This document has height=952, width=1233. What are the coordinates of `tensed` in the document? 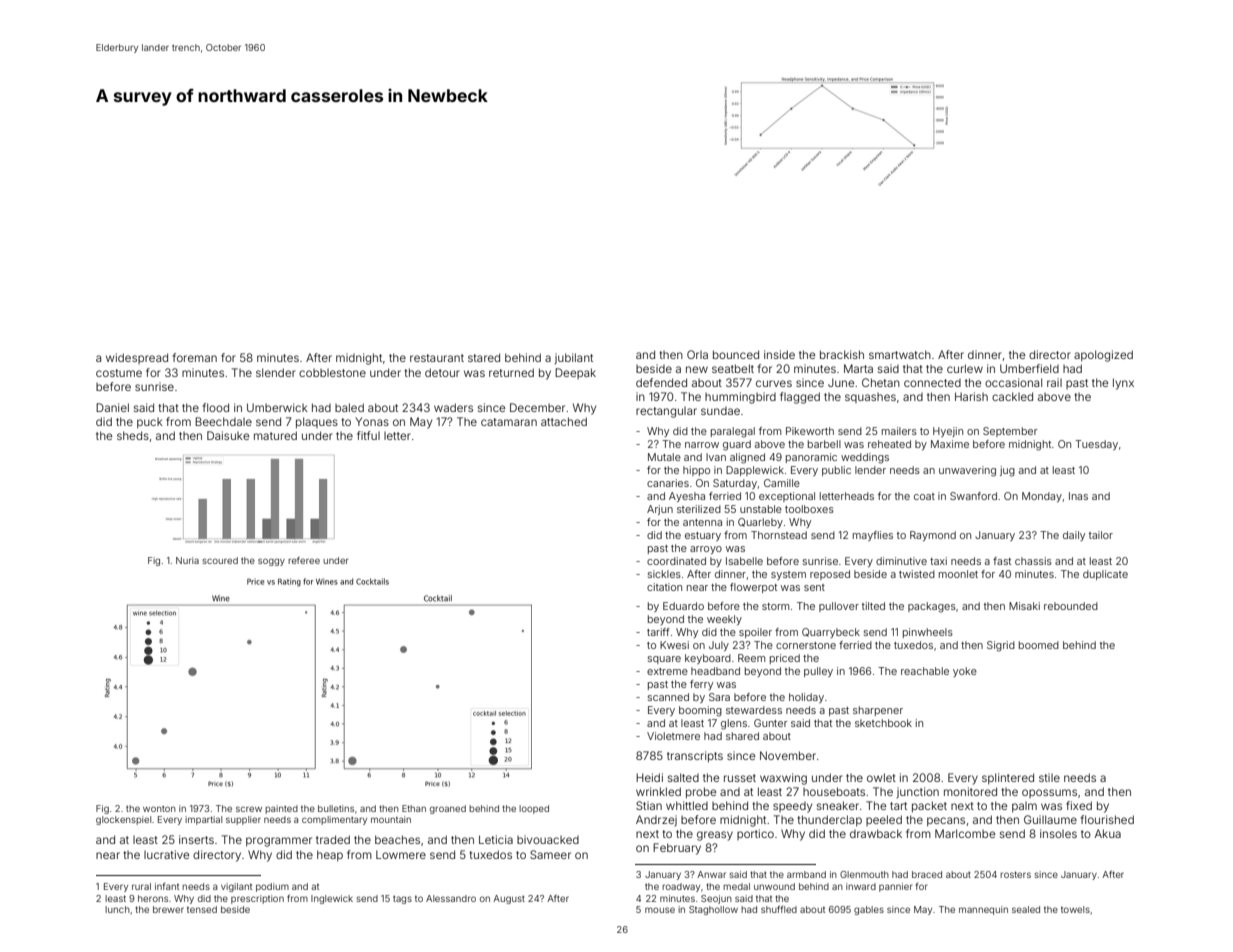 It's located at (202, 909).
